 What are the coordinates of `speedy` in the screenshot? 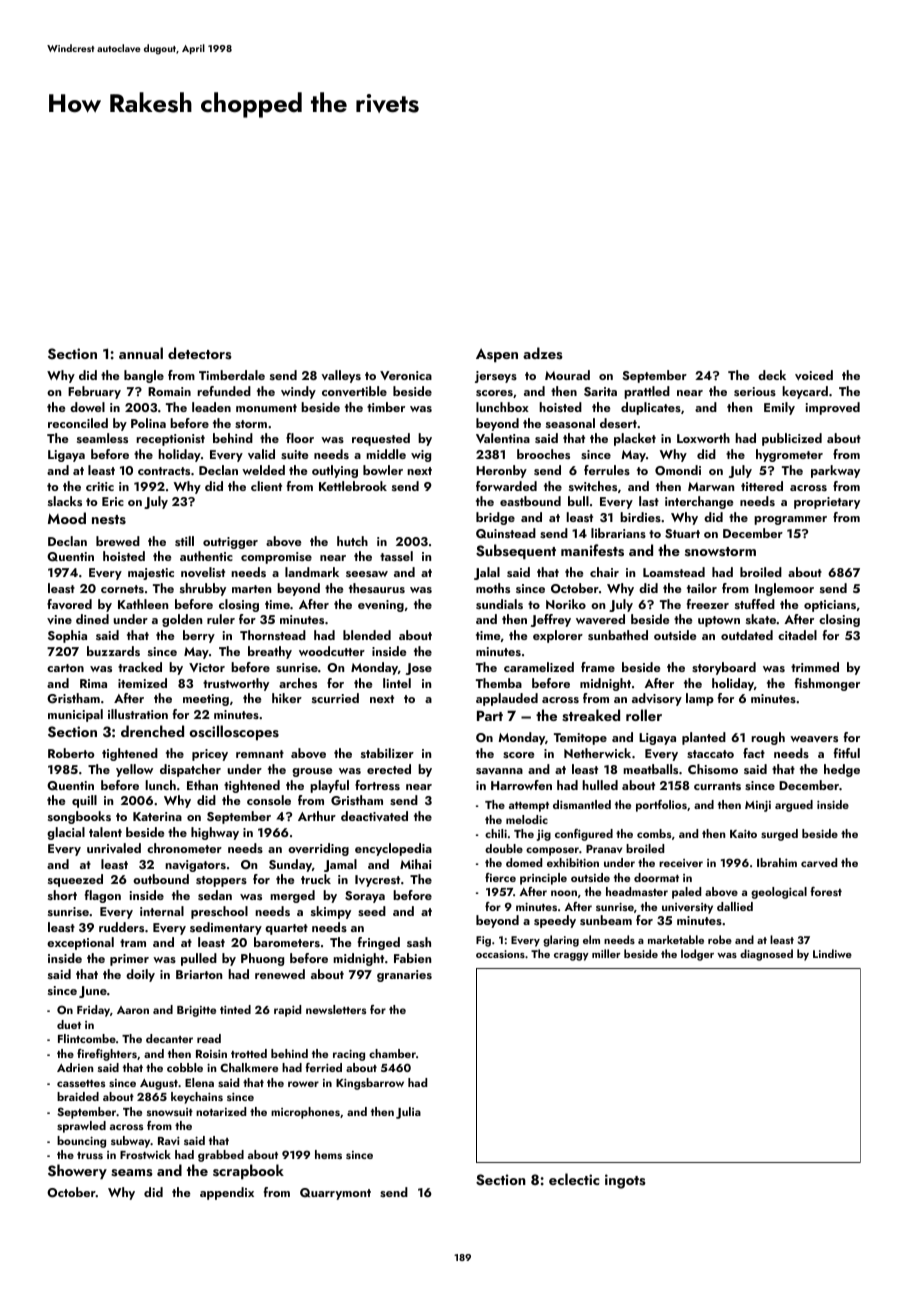 It's located at (555, 921).
